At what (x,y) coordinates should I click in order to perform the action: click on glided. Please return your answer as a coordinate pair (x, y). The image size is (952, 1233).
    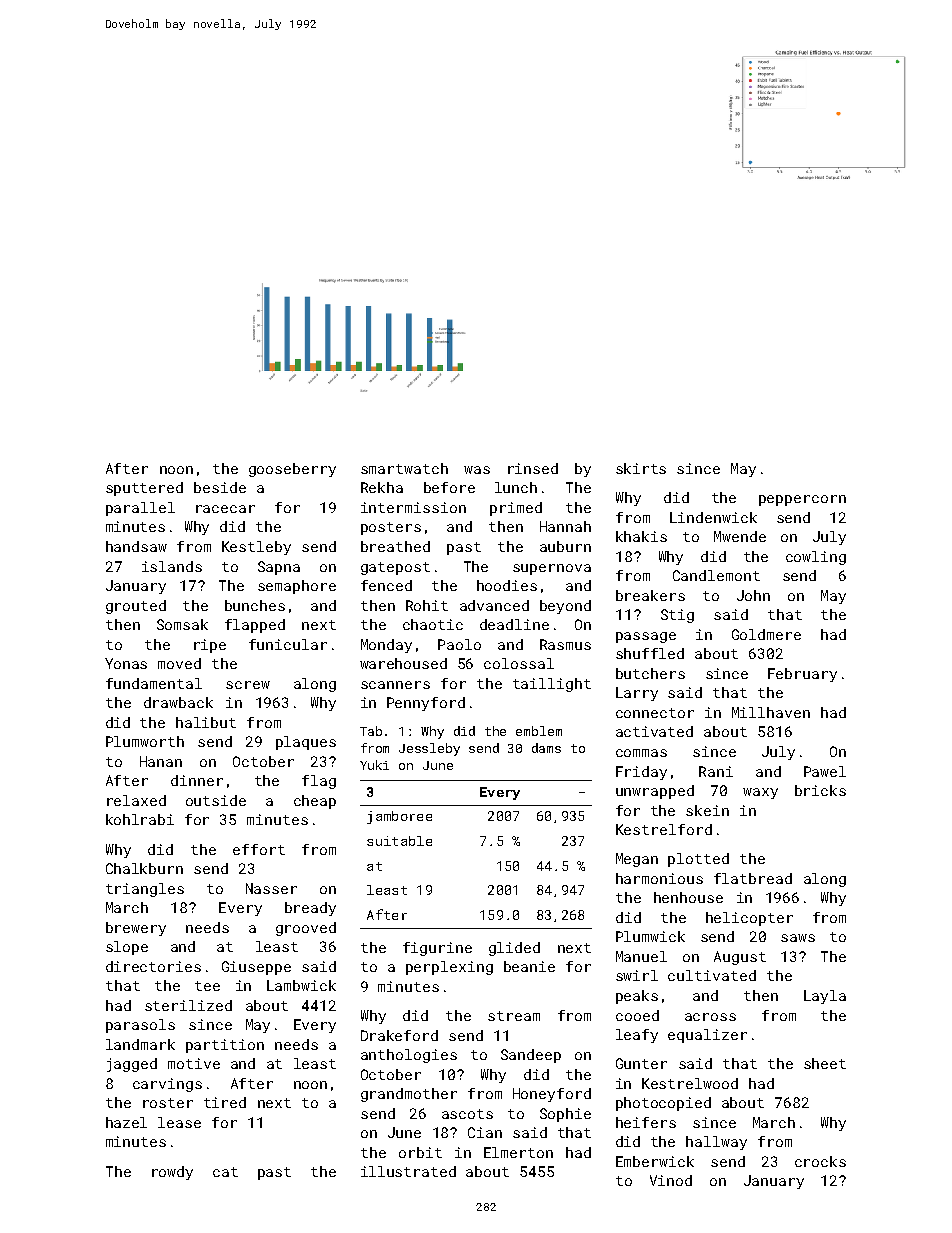
    Looking at the image, I should click on (514, 949).
